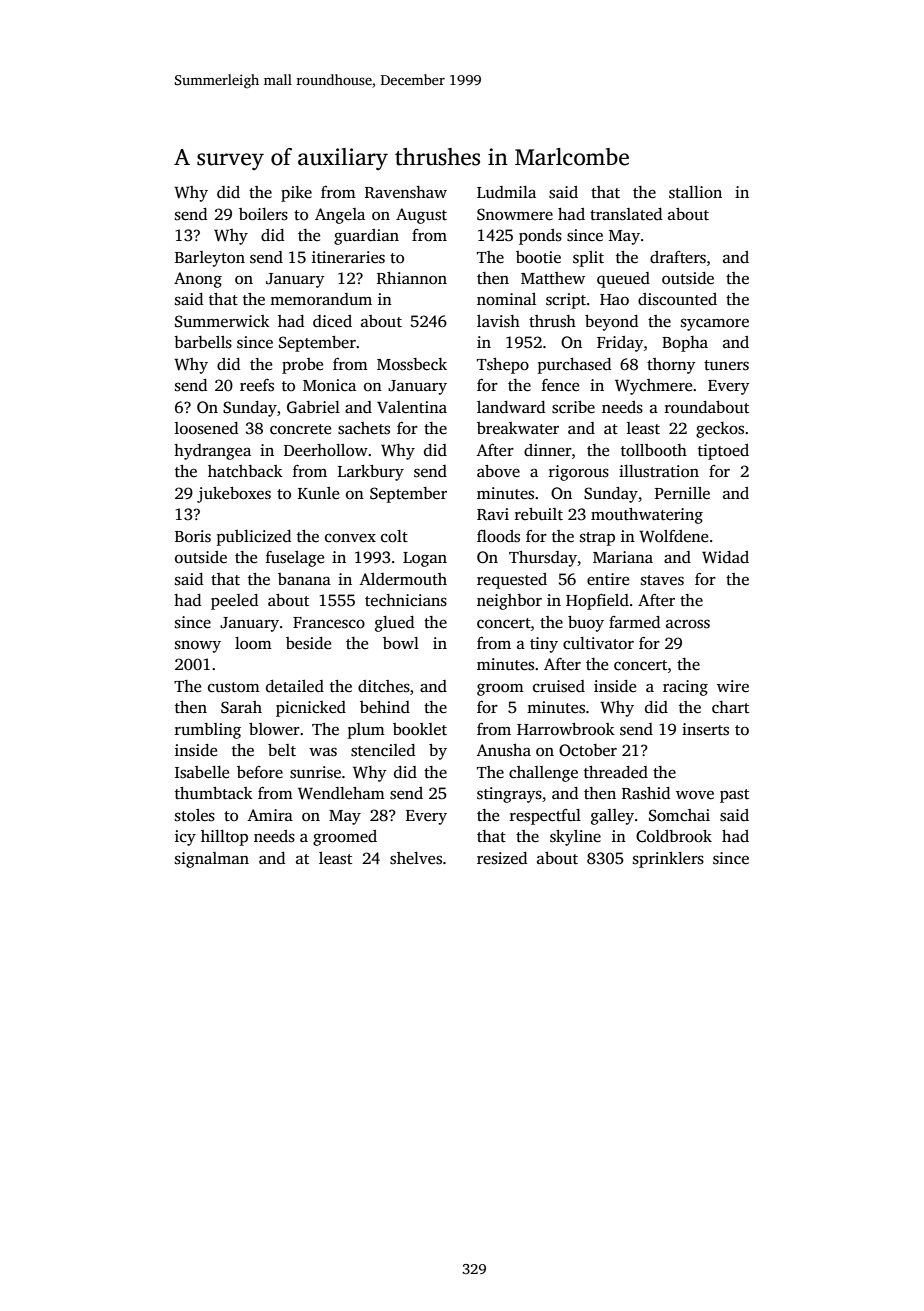  What do you see at coordinates (364, 428) in the screenshot?
I see `sachets` at bounding box center [364, 428].
